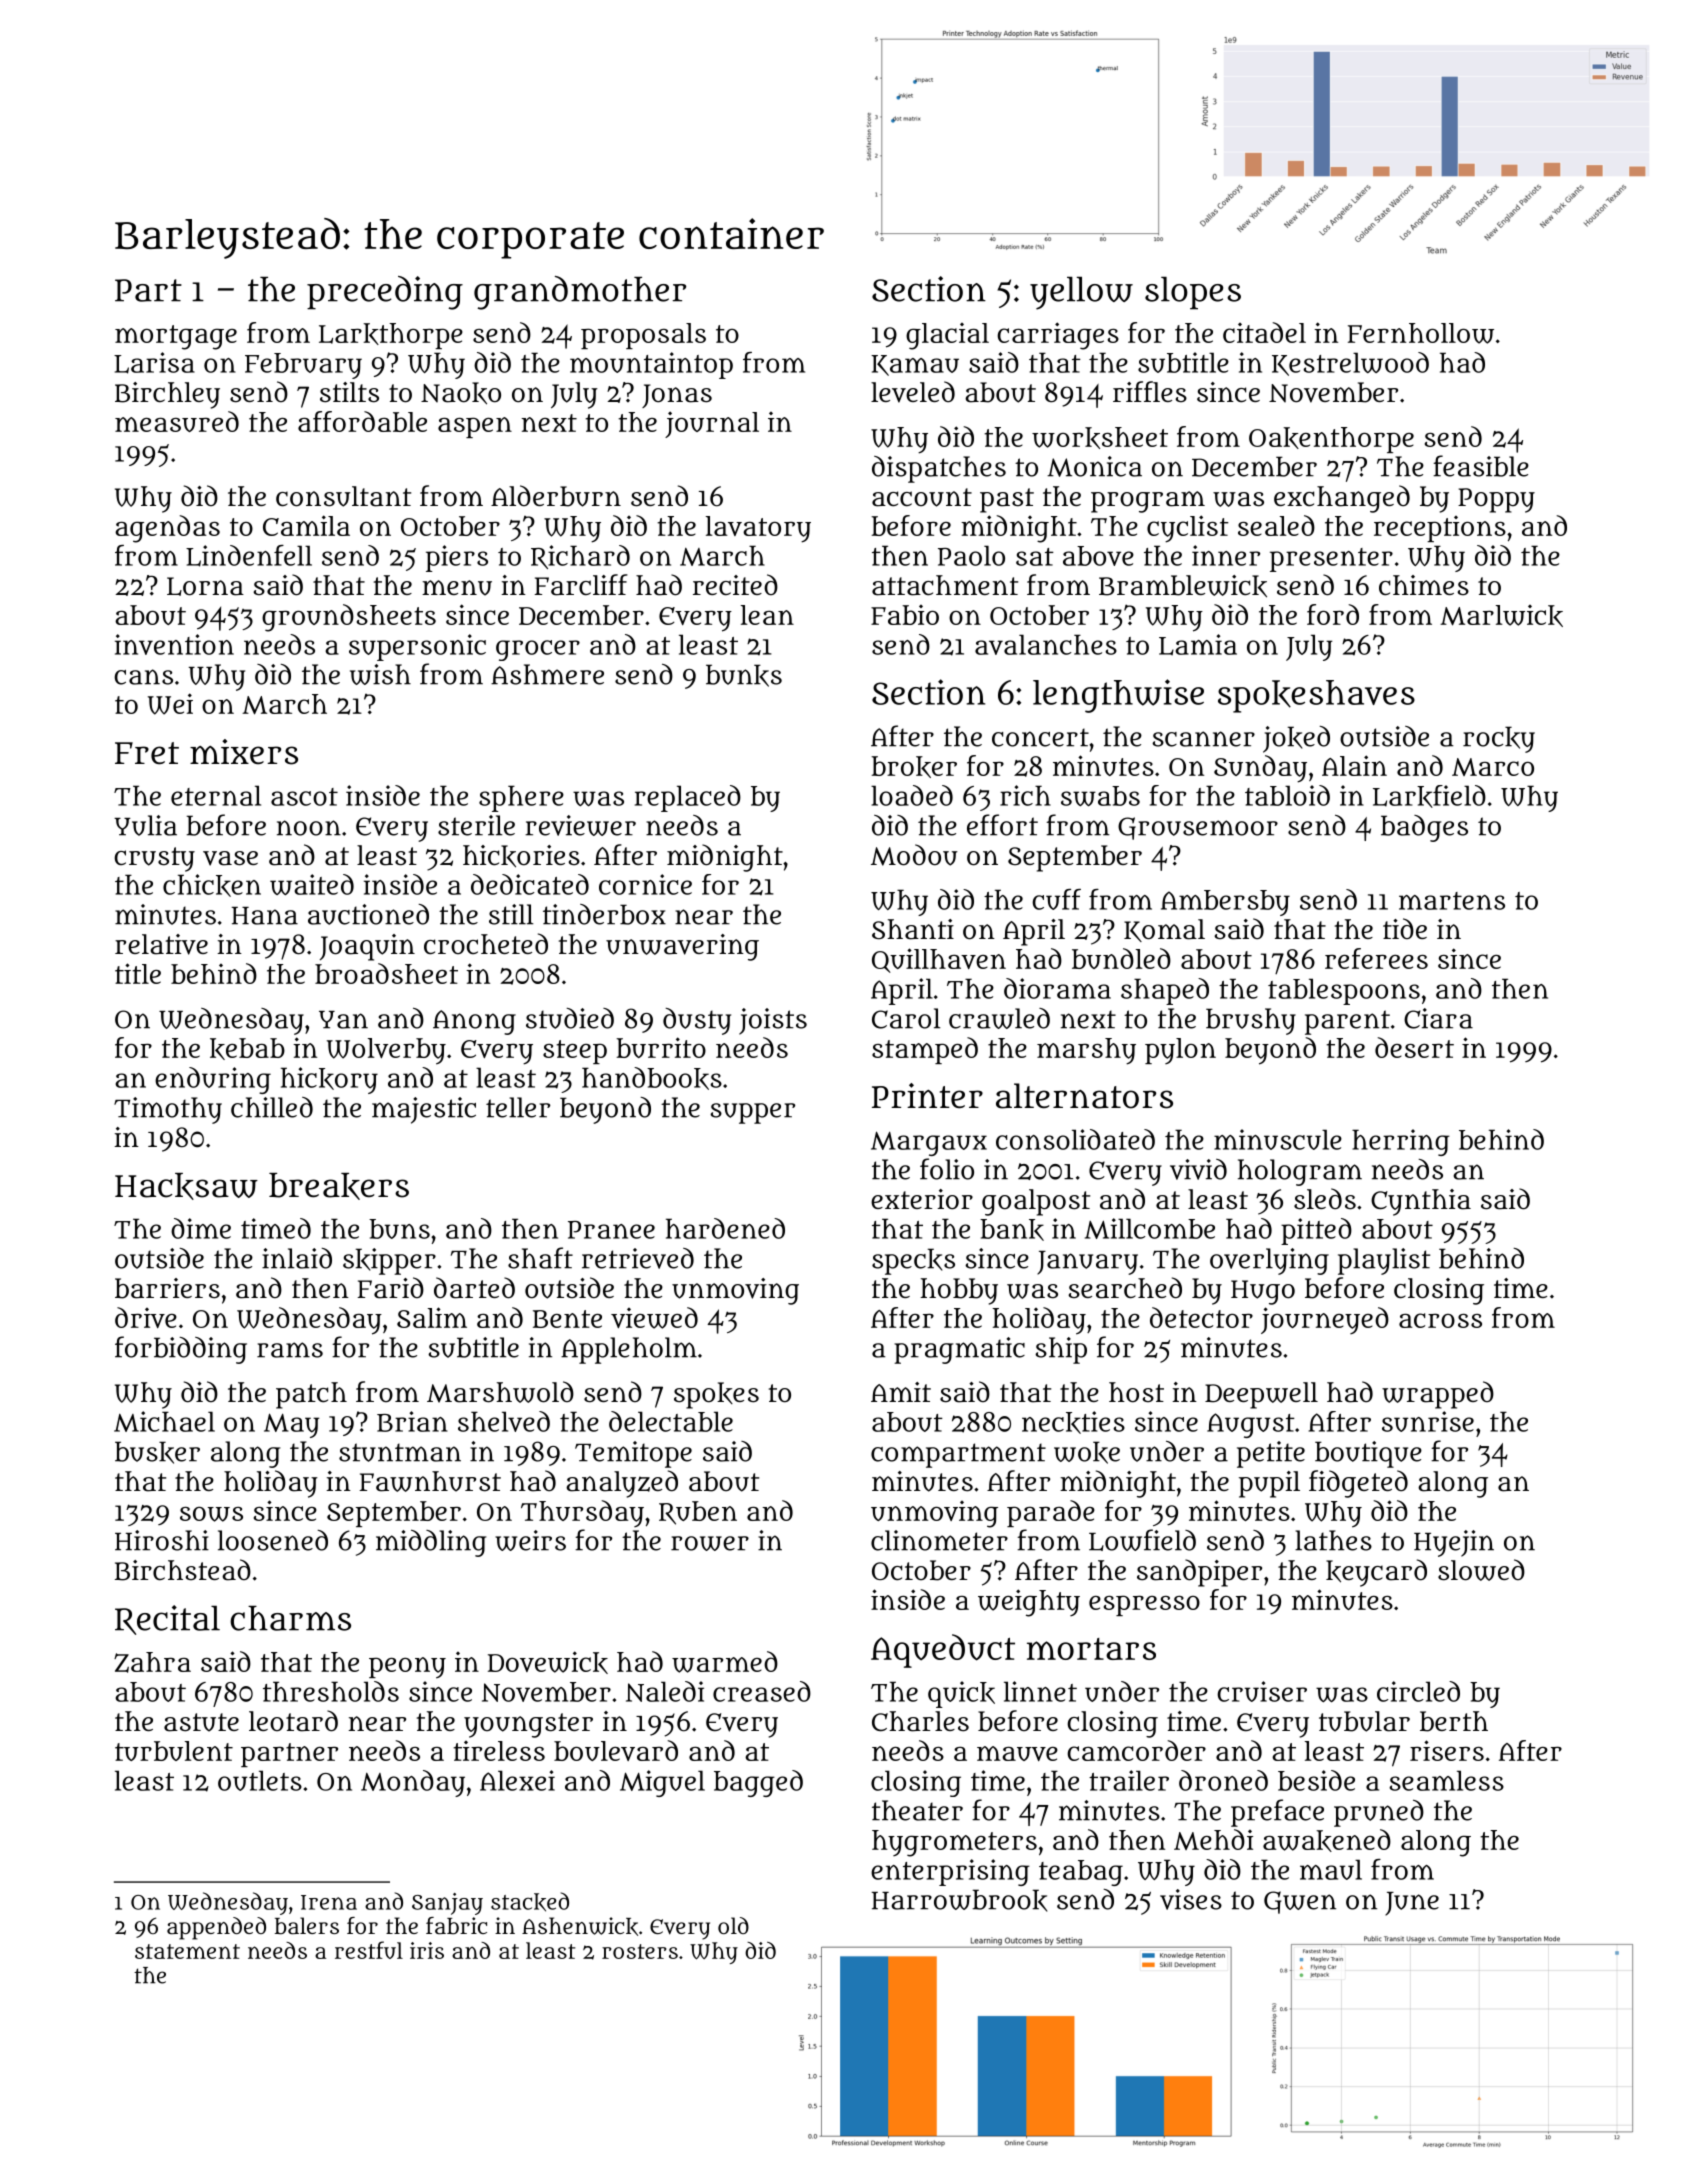 This screenshot has width=1683, height=2178. What do you see at coordinates (1191, 1899) in the screenshot?
I see `vises` at bounding box center [1191, 1899].
